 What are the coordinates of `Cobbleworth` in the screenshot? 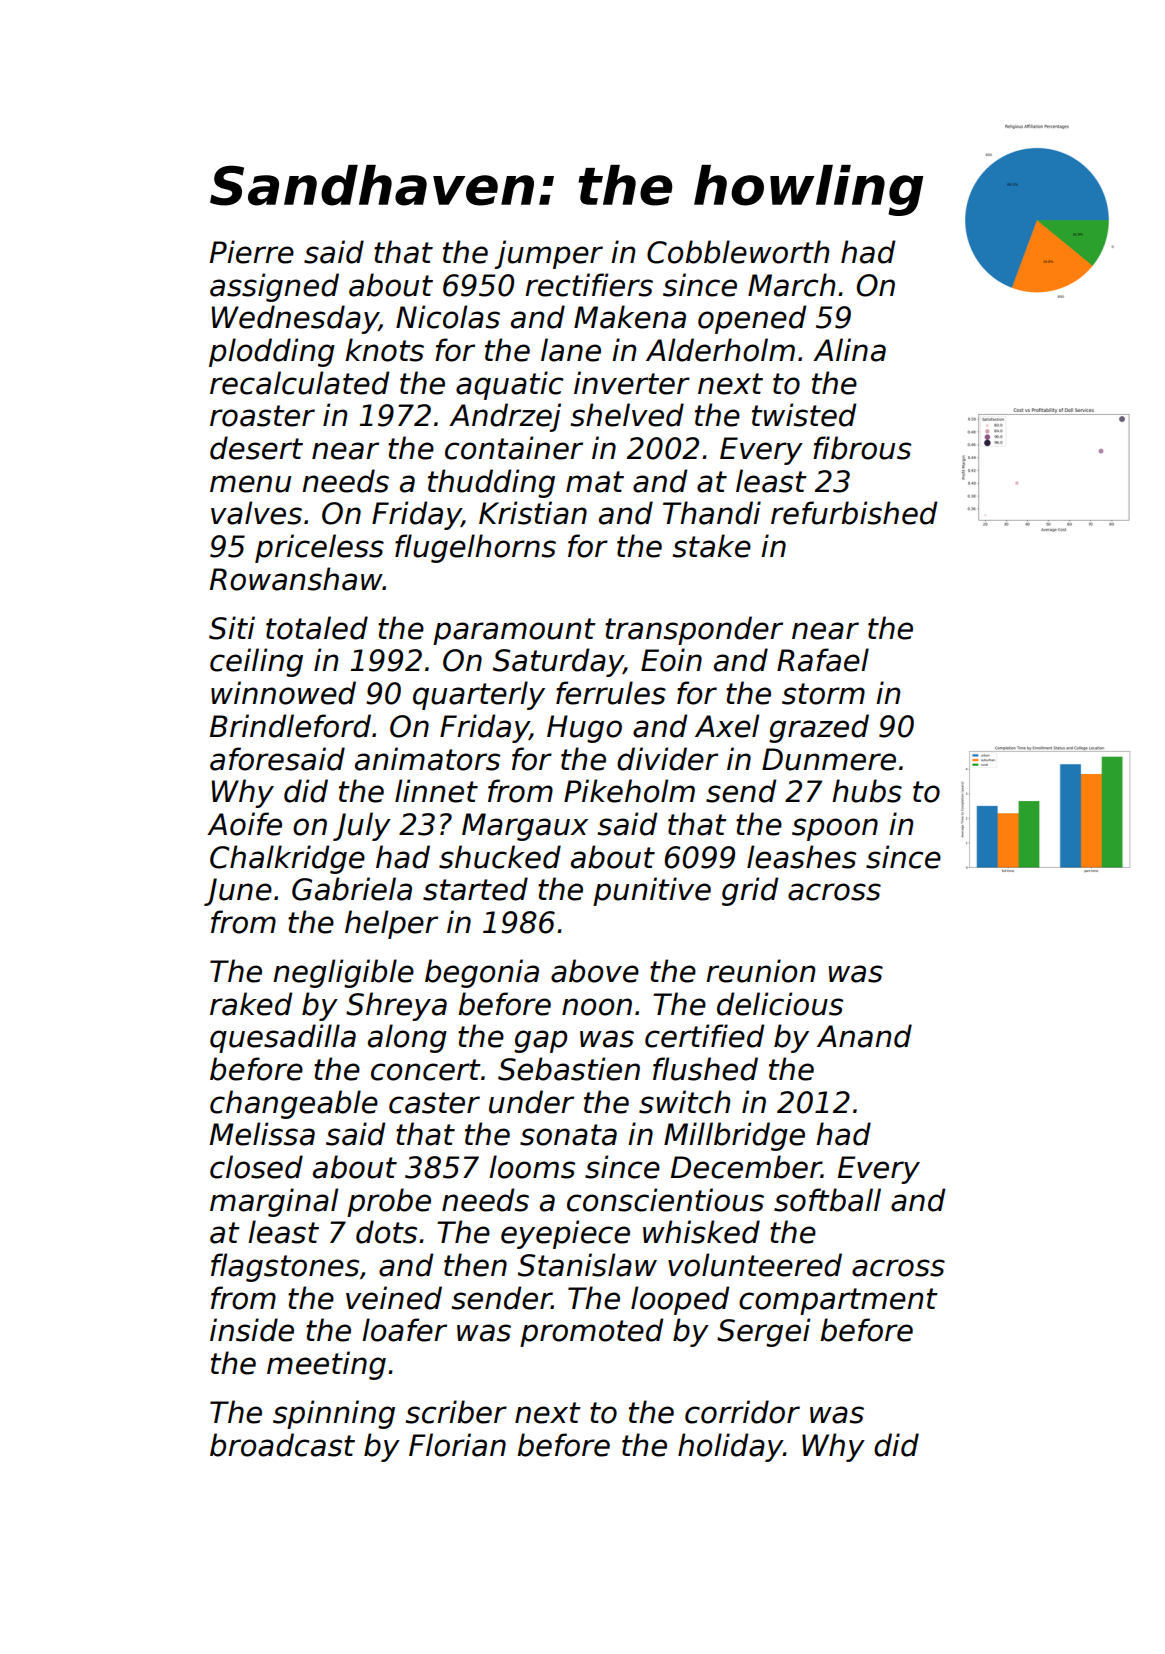 It's located at (738, 252).
